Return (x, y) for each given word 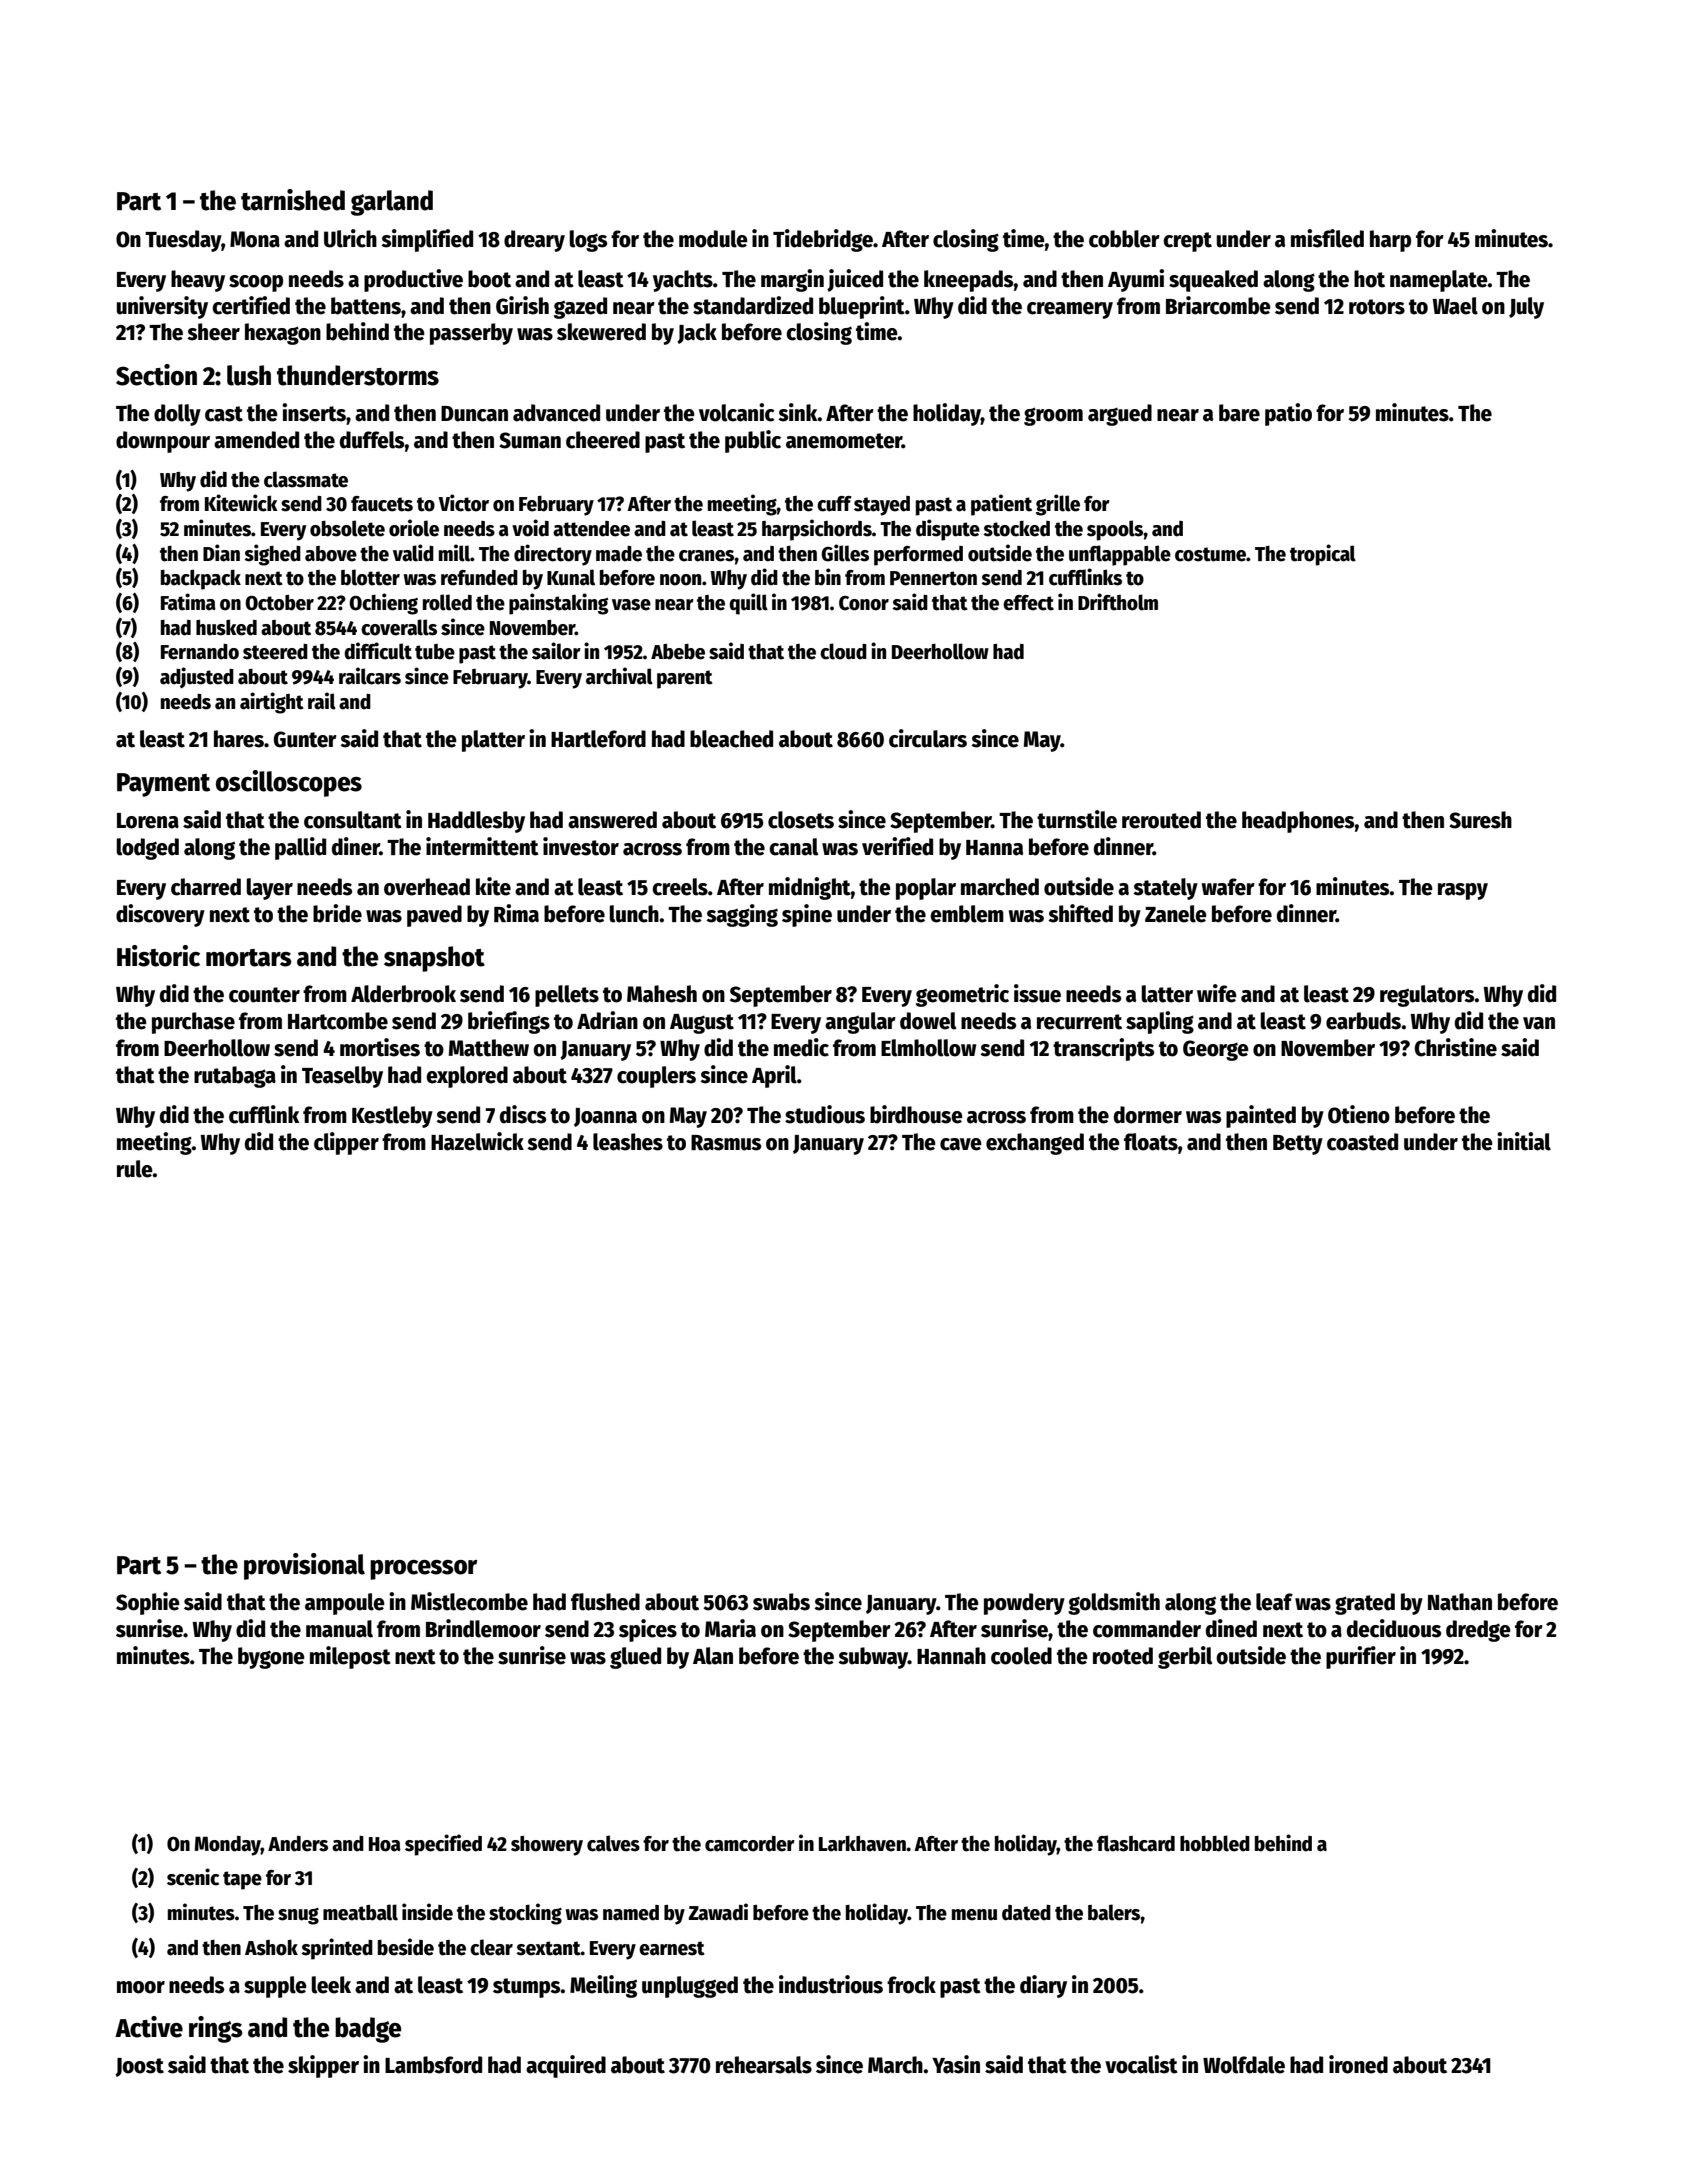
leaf (1274, 1602)
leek (331, 1985)
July (1526, 308)
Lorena (148, 821)
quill (748, 604)
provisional (304, 1566)
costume (1210, 554)
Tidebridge (823, 240)
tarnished (293, 200)
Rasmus (726, 1143)
